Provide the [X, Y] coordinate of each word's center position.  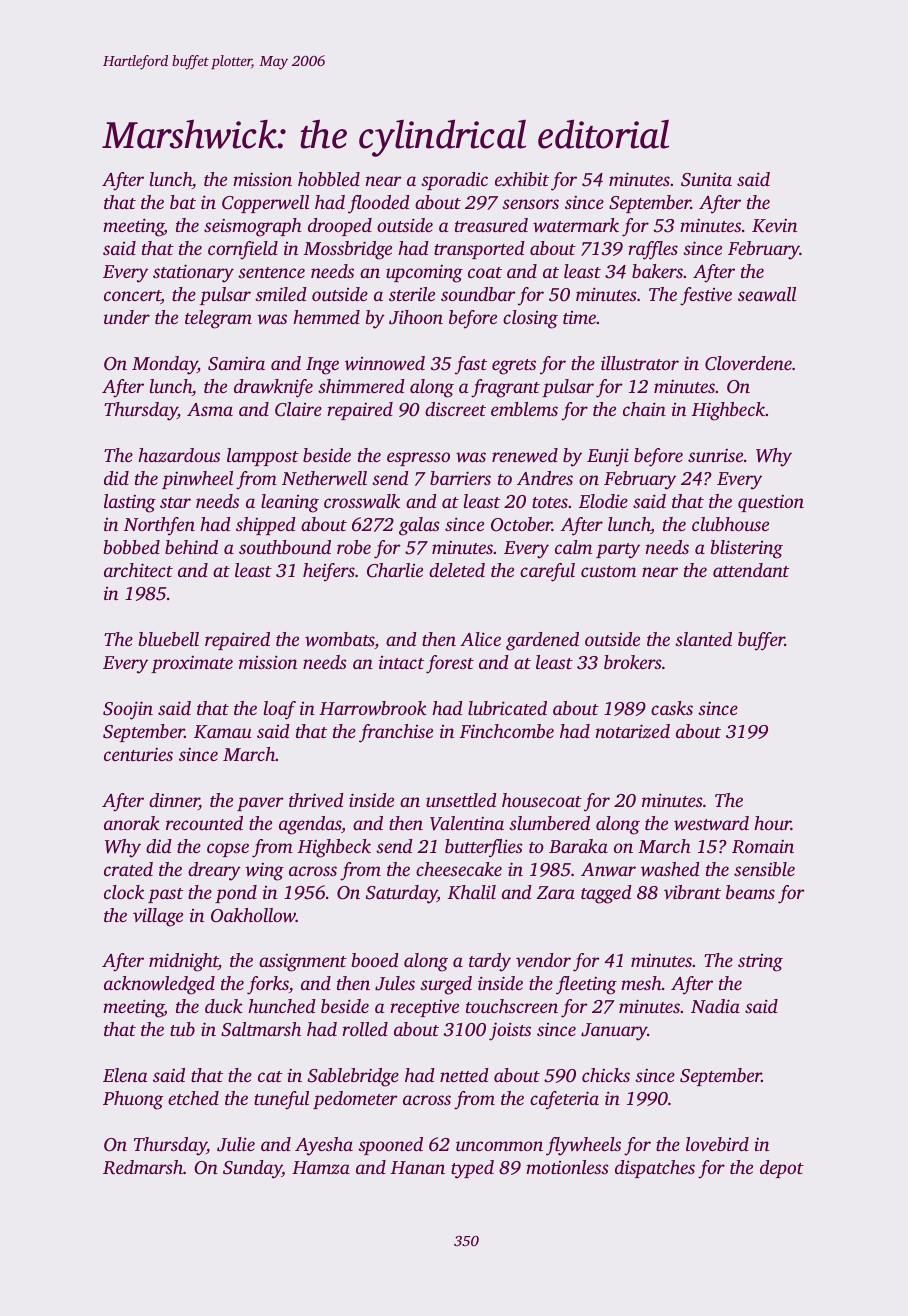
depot [782, 1169]
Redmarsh [143, 1167]
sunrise [715, 455]
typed [472, 1169]
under [127, 317]
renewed [525, 455]
